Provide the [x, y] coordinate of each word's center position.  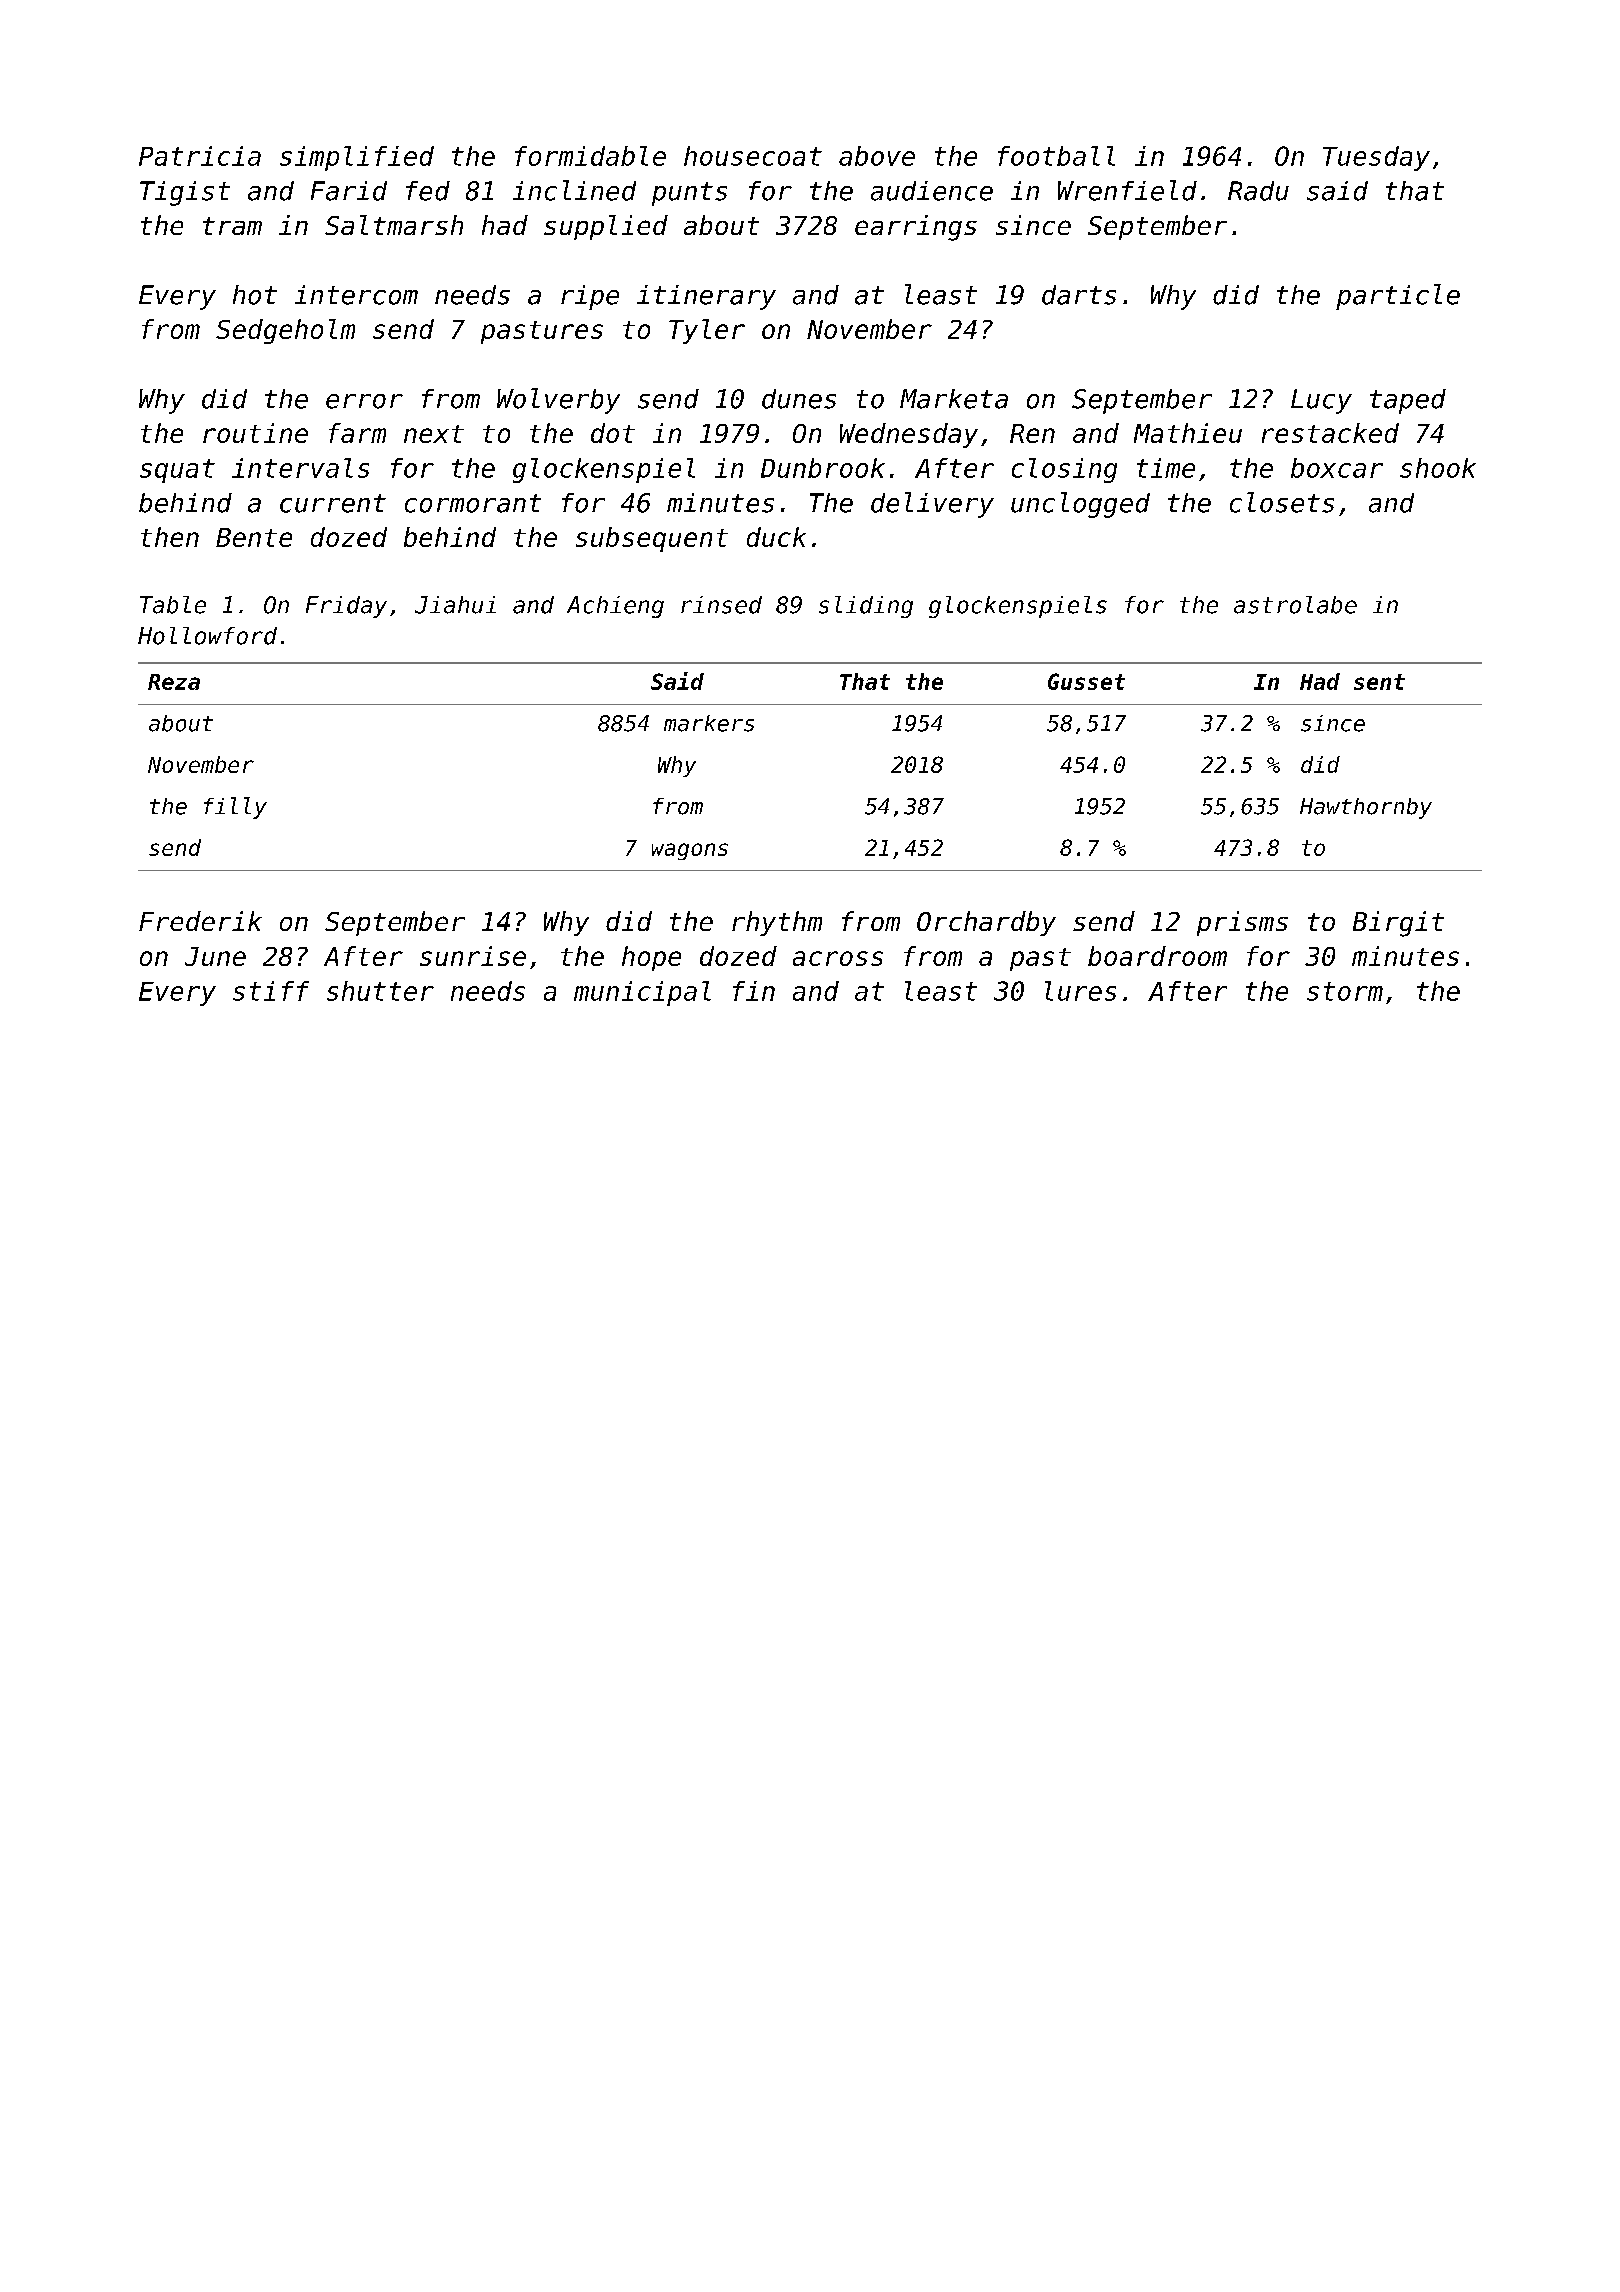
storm [1345, 991]
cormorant [473, 503]
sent [1379, 682]
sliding [866, 607]
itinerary [706, 297]
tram [232, 226]
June [215, 956]
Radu [1258, 191]
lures [1080, 991]
